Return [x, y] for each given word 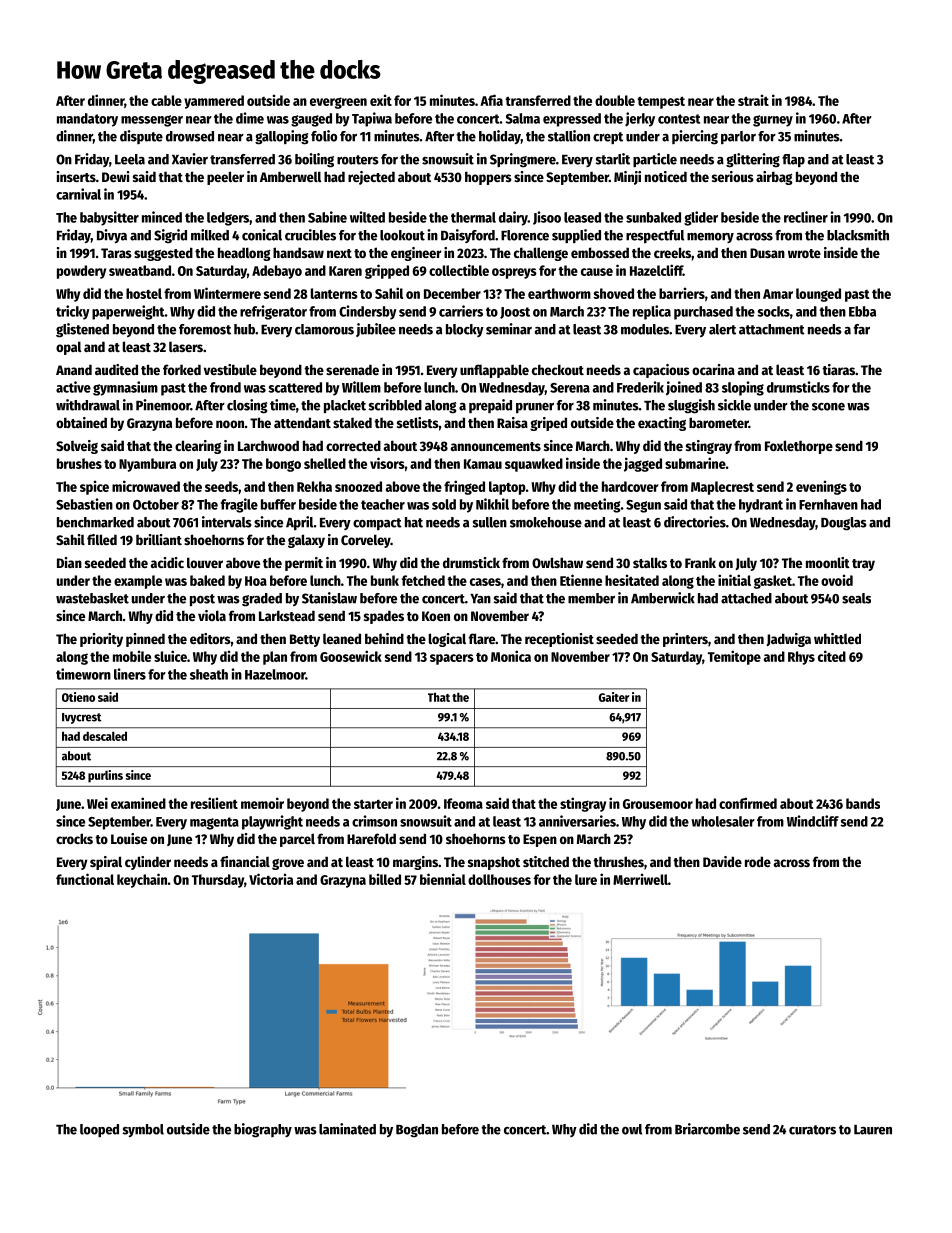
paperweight [128, 312]
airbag [774, 178]
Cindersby [368, 312]
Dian [69, 562]
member [591, 598]
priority [101, 640]
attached [746, 598]
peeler [225, 178]
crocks [74, 838]
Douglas [844, 524]
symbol [143, 1130]
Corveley [366, 541]
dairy [513, 218]
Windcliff [813, 821]
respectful [655, 236]
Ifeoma [463, 803]
